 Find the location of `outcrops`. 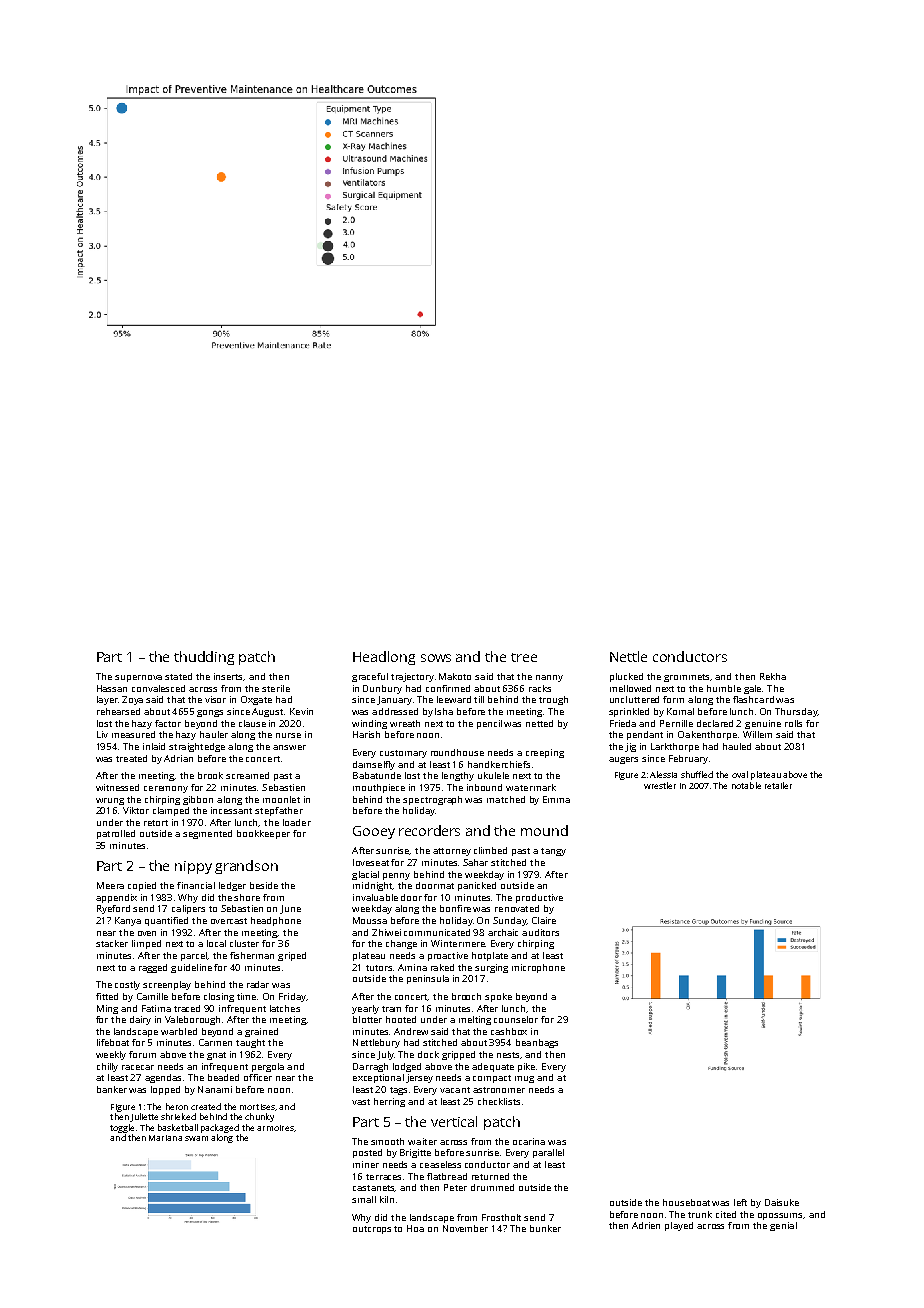

outcrops is located at coordinates (372, 1230).
